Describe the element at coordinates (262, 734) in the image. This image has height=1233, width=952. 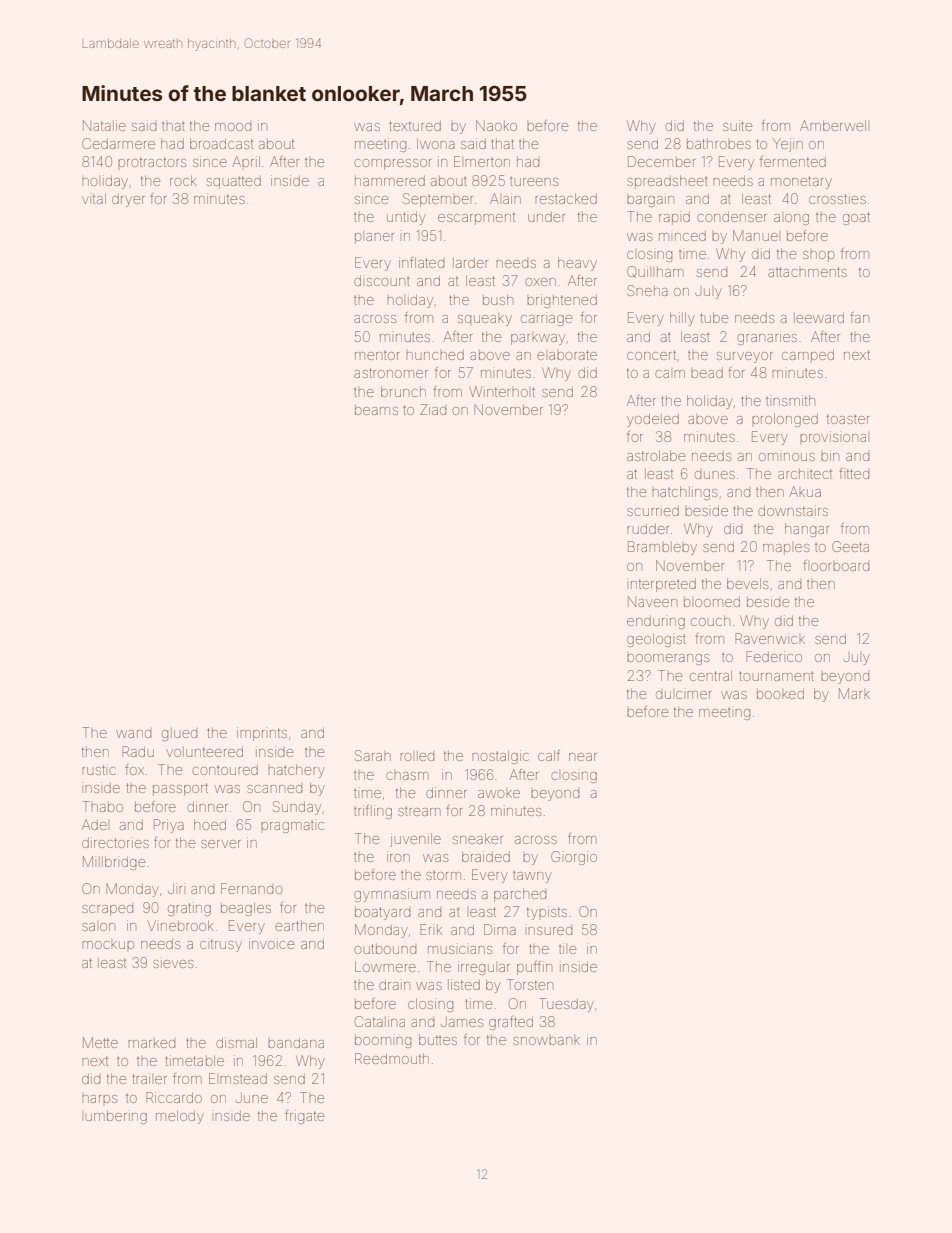
I see `imprints` at that location.
